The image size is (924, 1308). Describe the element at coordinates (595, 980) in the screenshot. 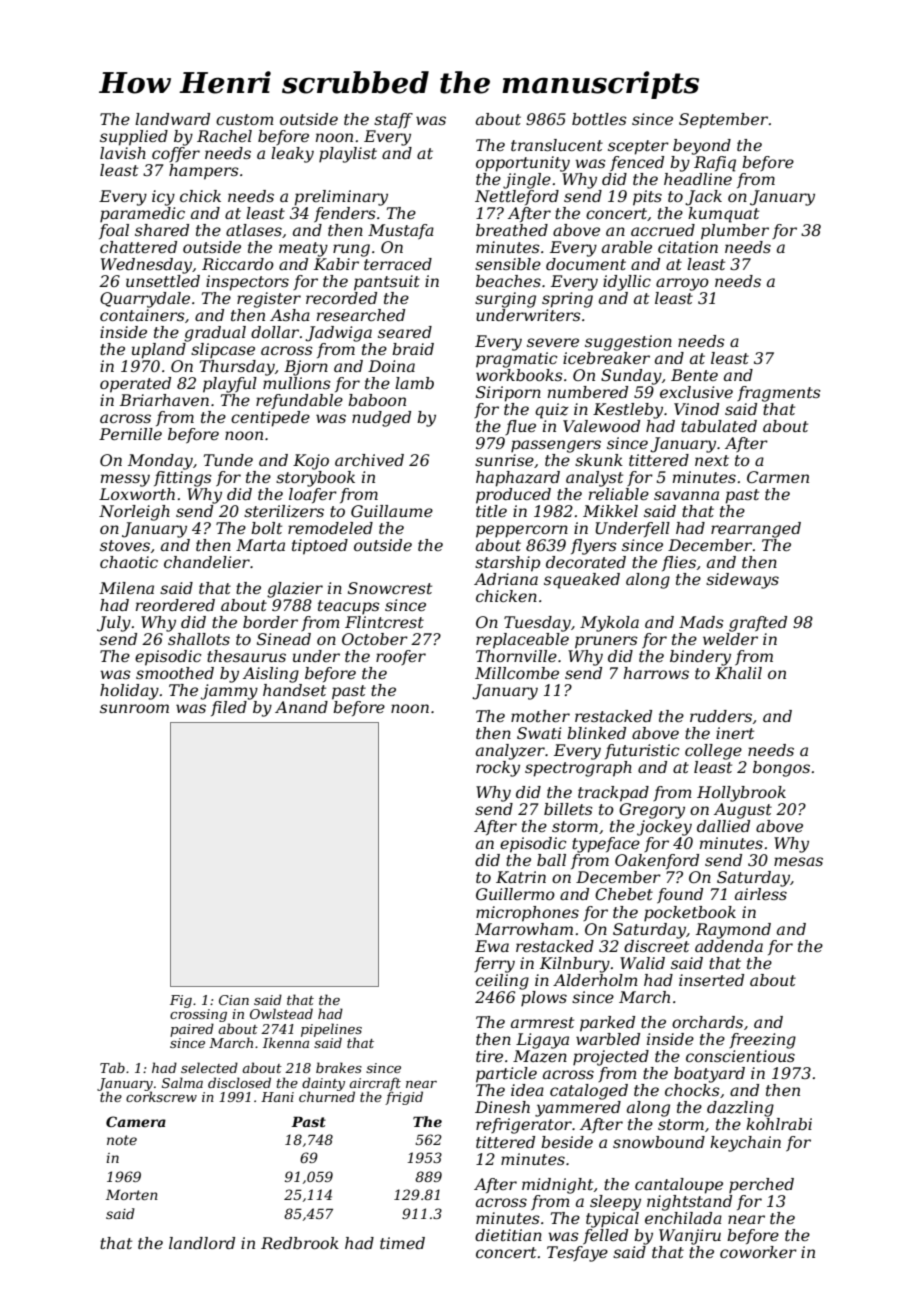

I see `Alderholm` at that location.
